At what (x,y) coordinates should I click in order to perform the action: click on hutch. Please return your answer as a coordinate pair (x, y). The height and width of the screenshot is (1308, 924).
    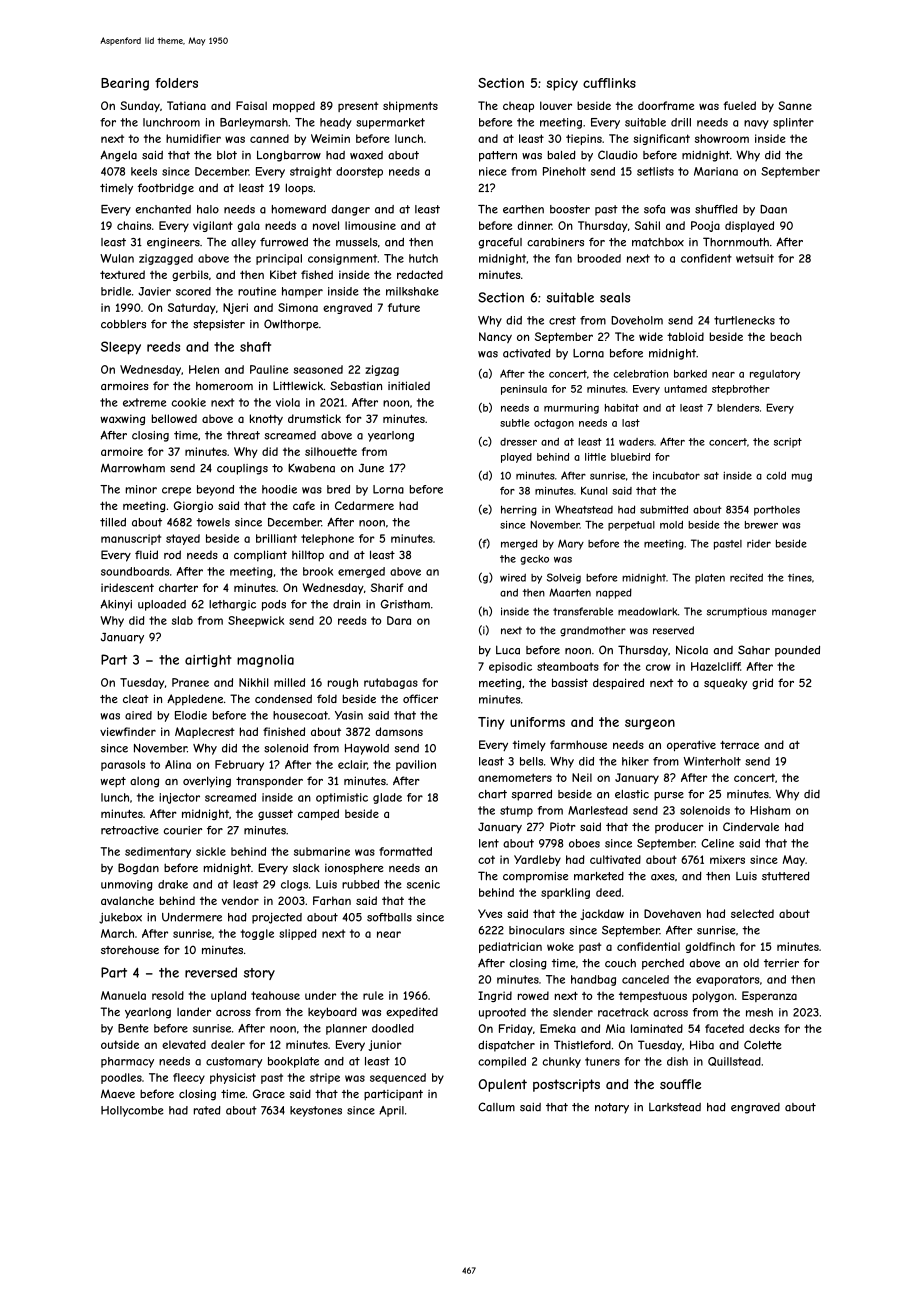
    Looking at the image, I should click on (423, 258).
